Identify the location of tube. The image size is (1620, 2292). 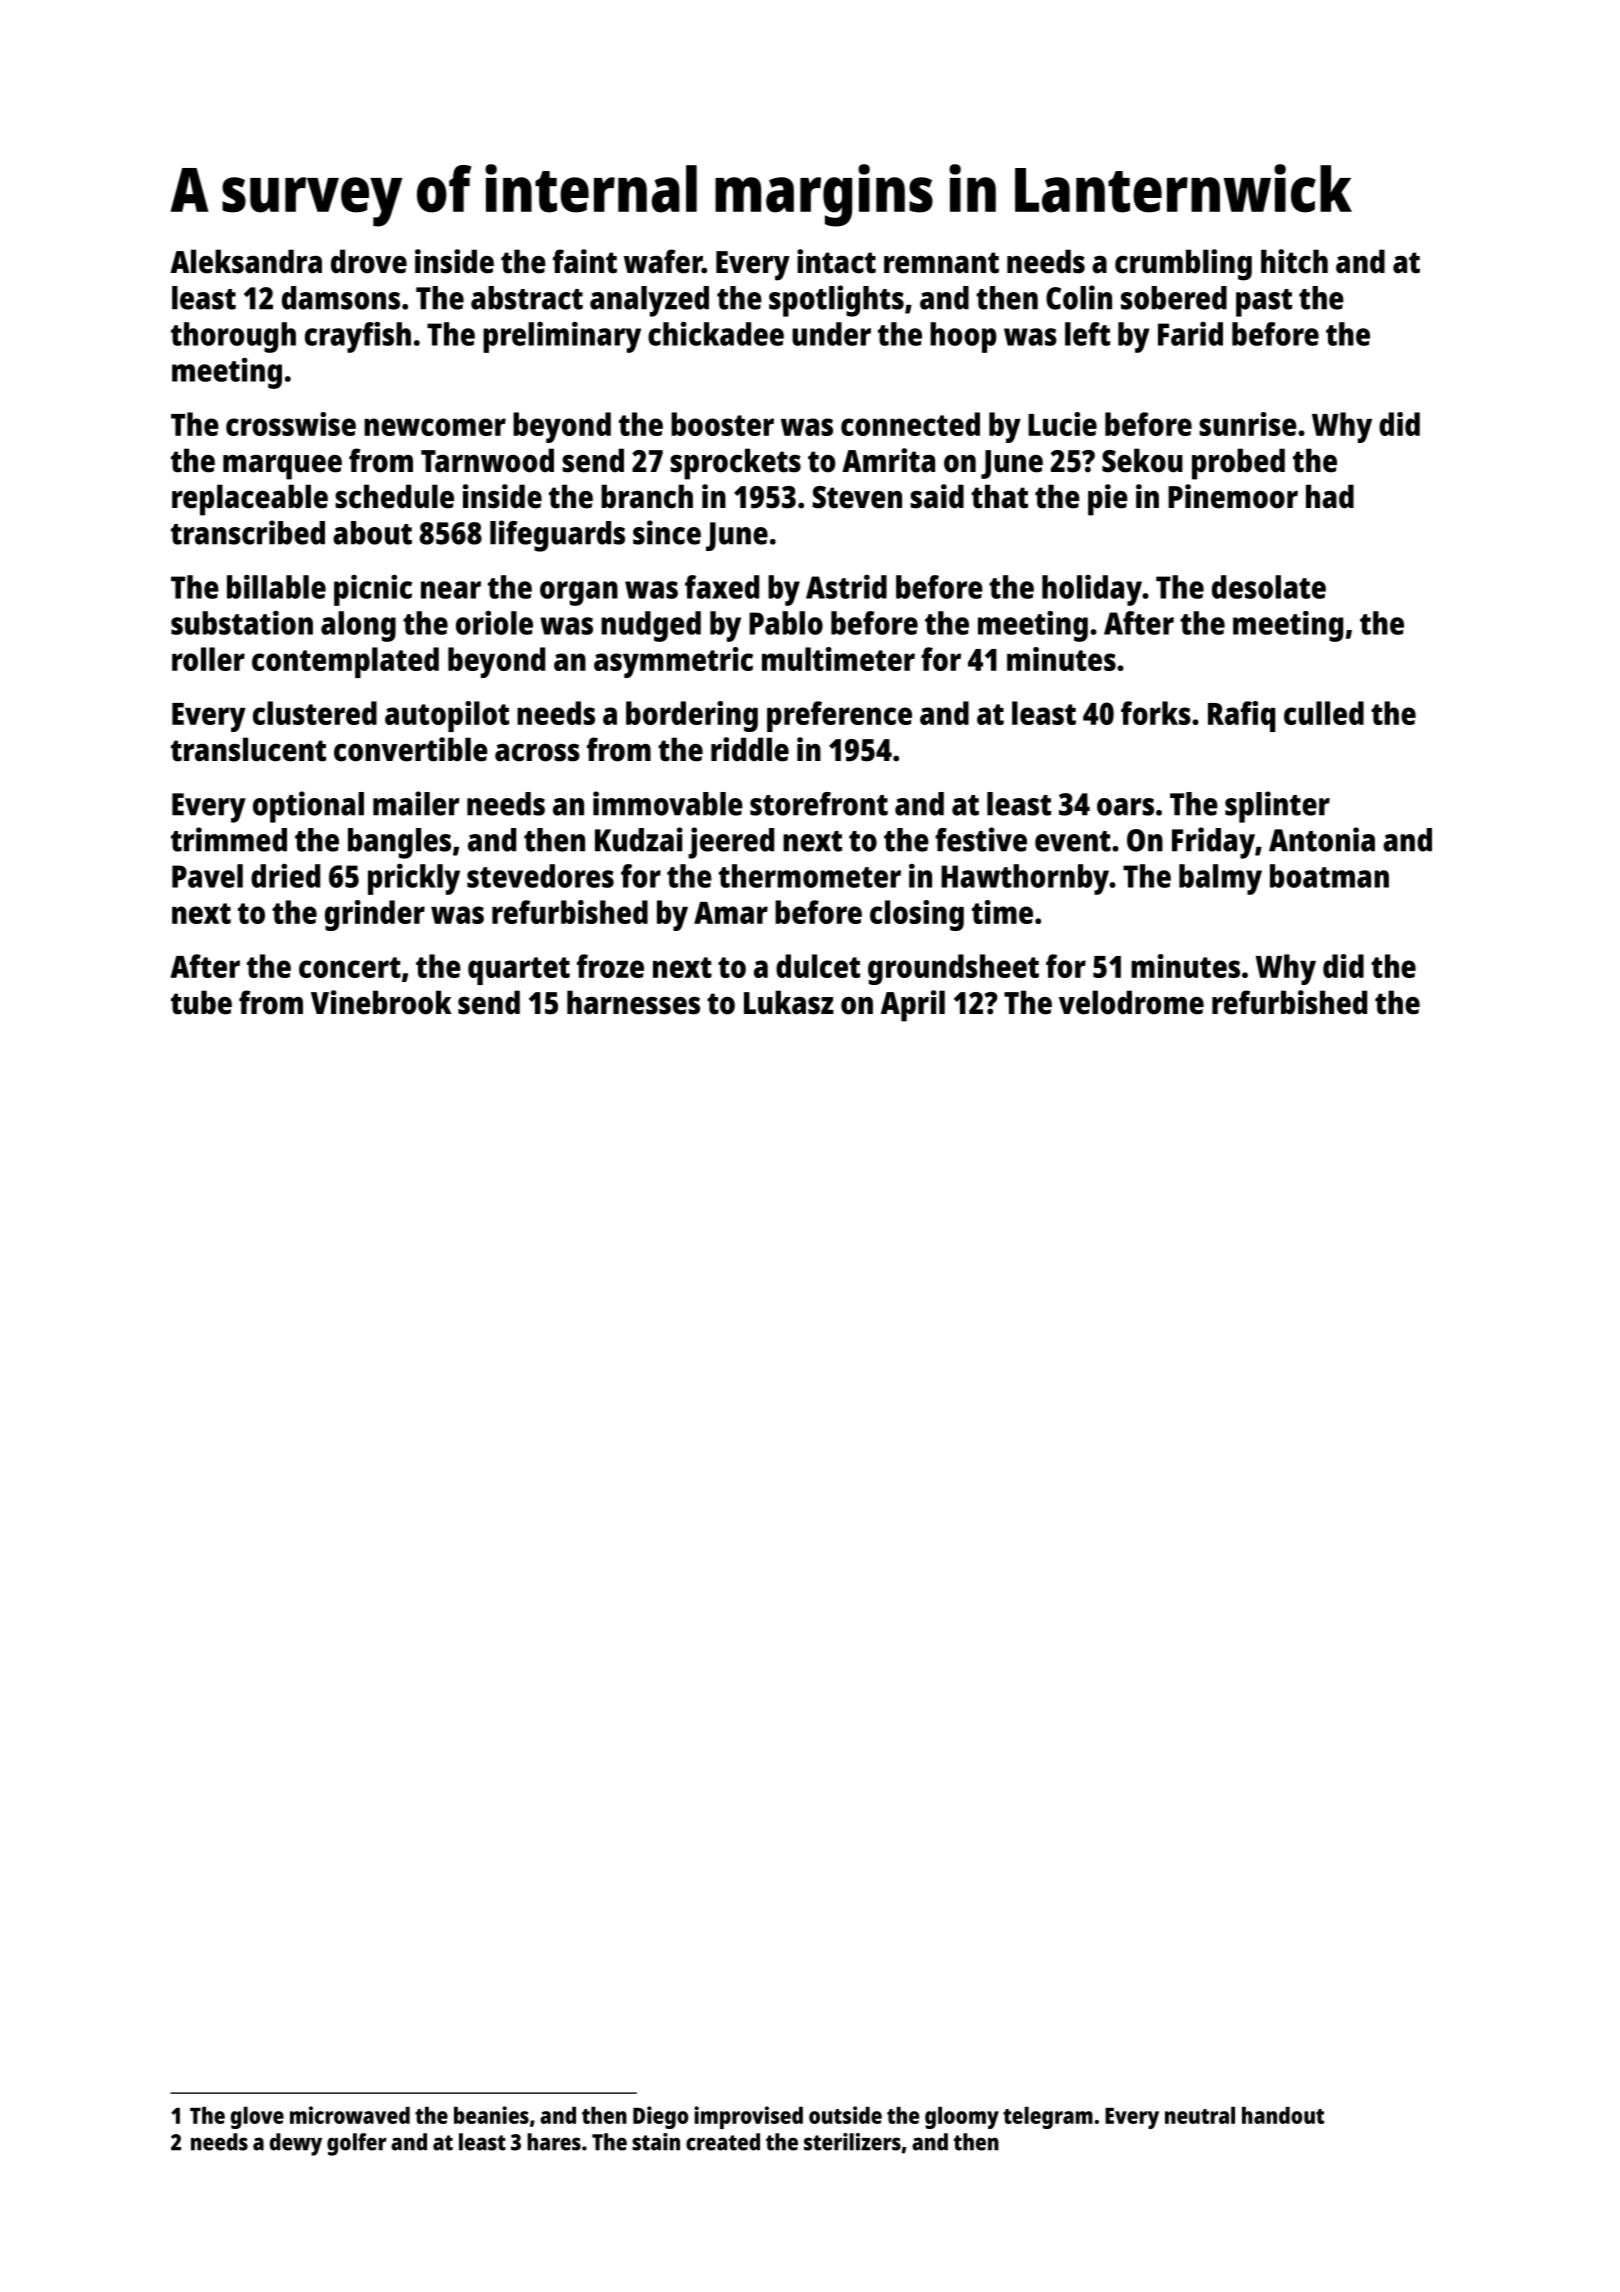
(201, 1002).
